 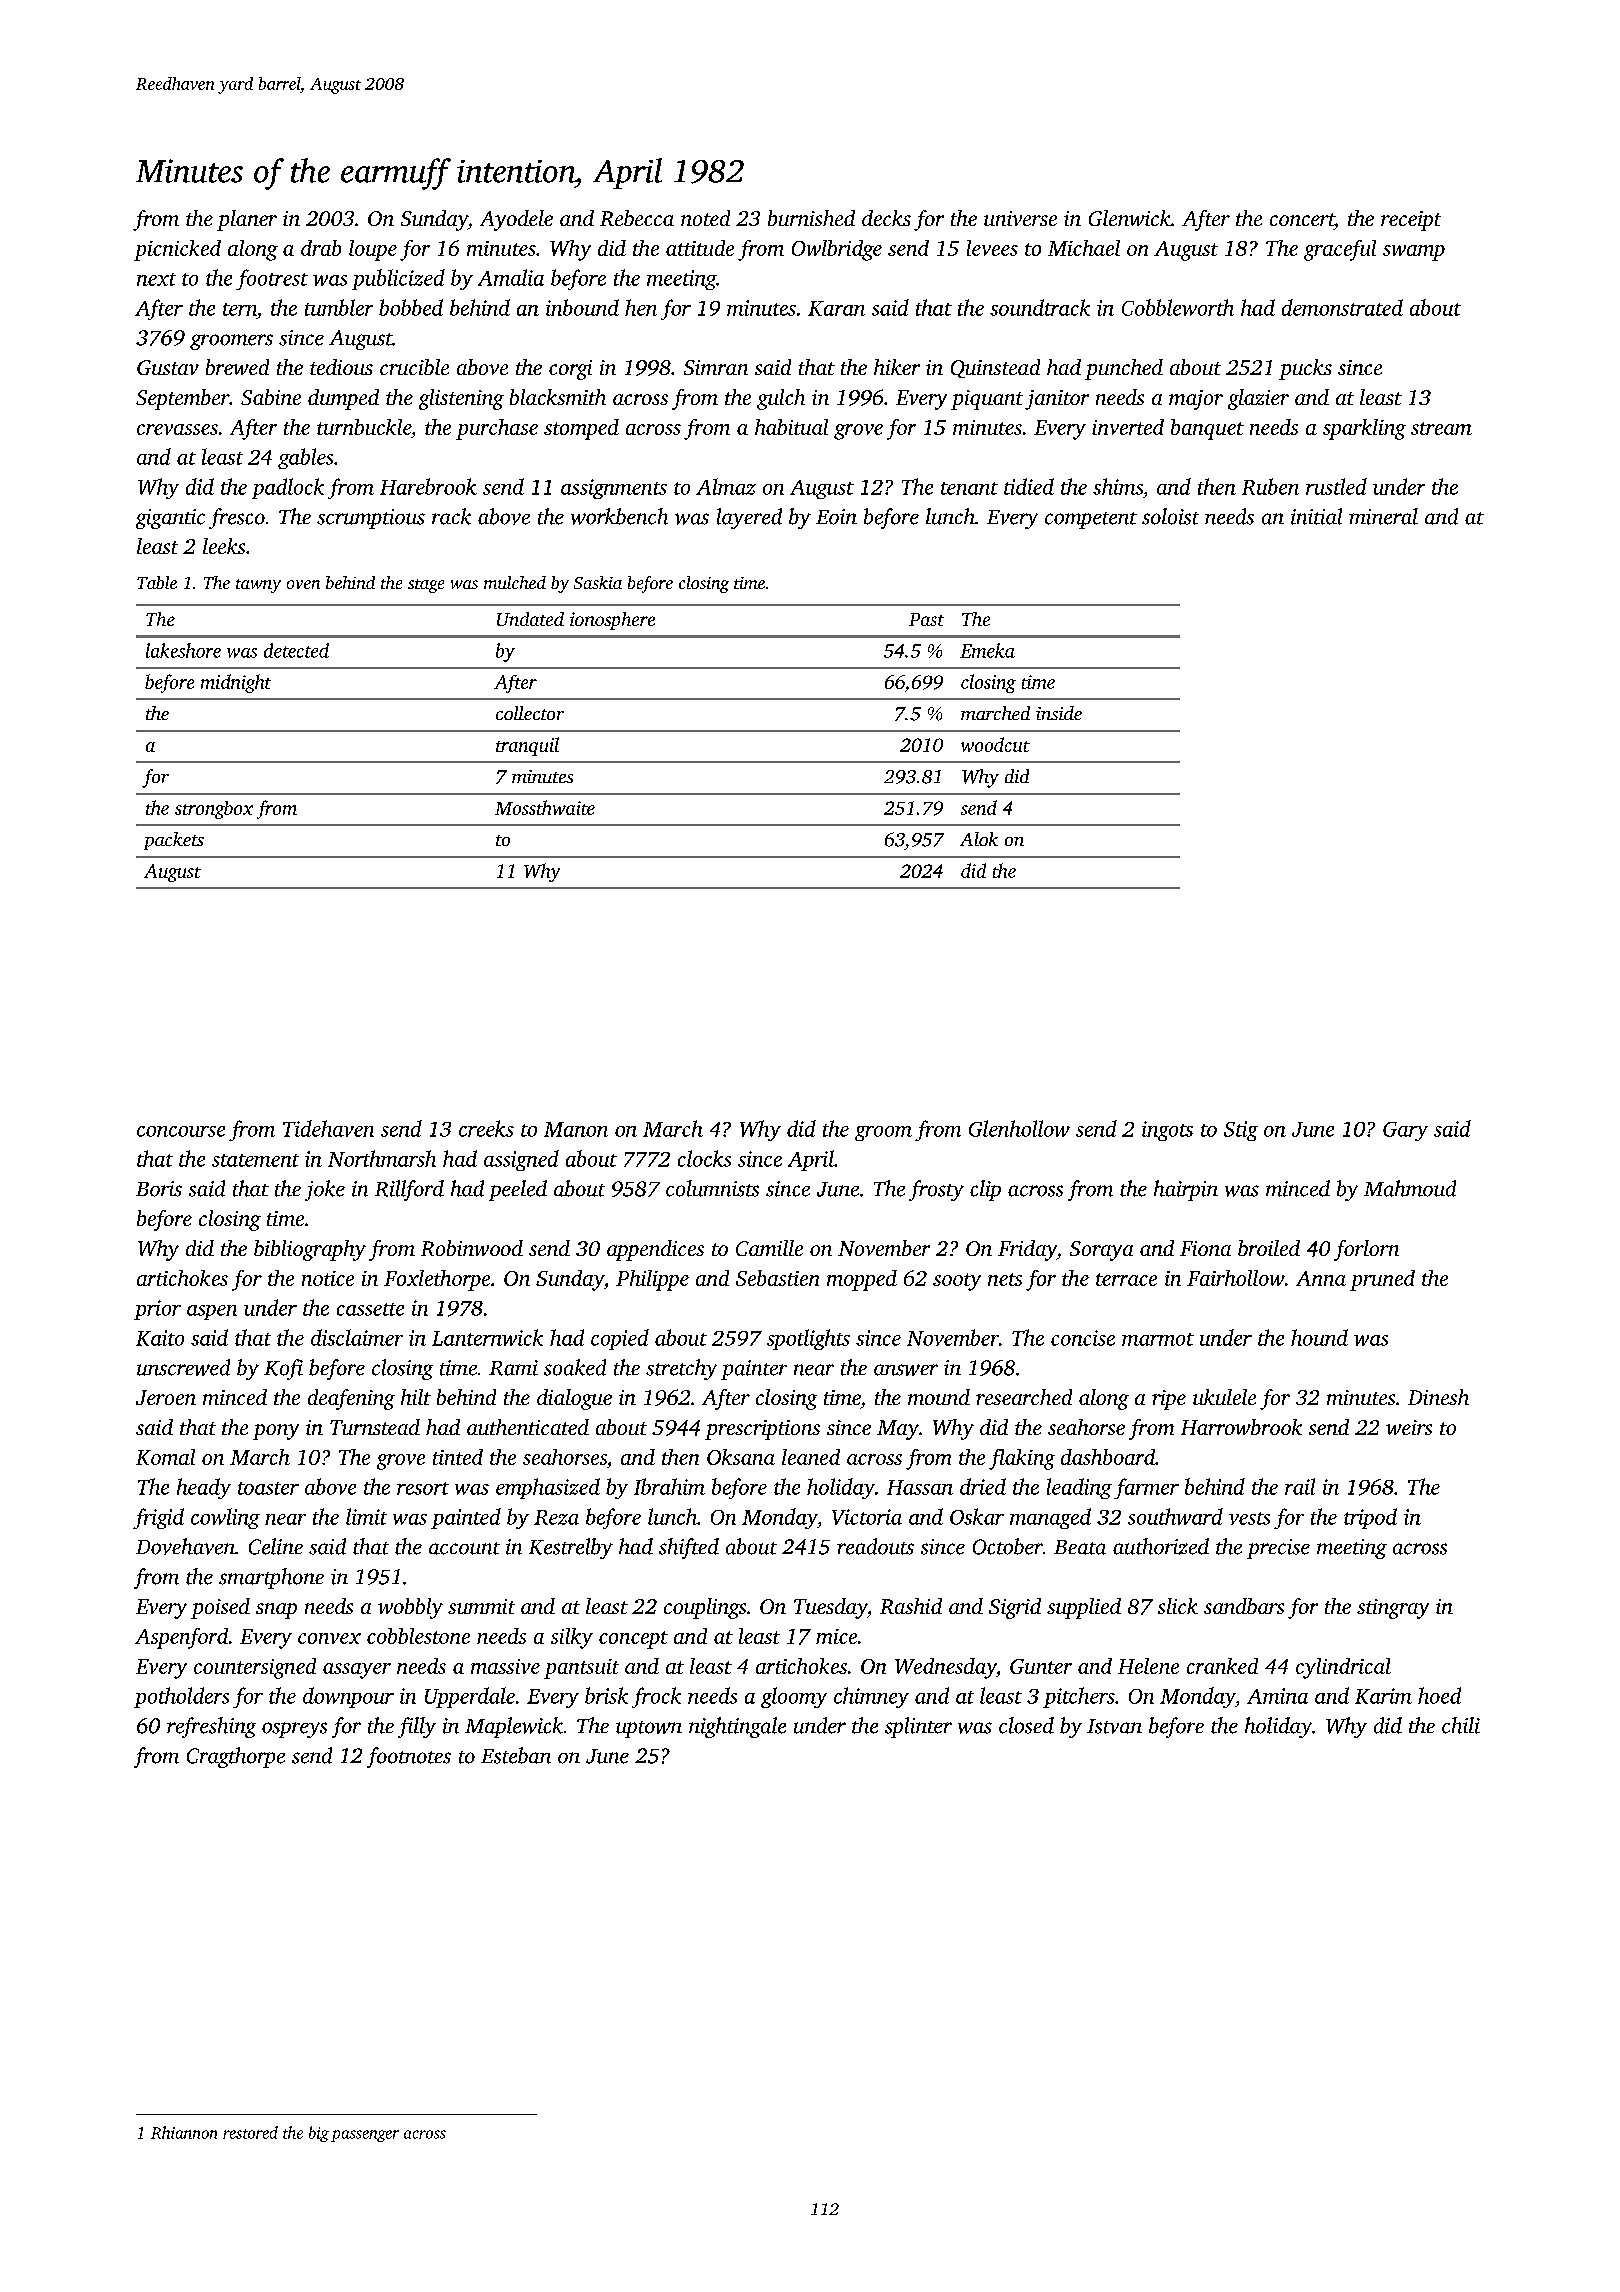 I want to click on creeks, so click(x=486, y=1128).
